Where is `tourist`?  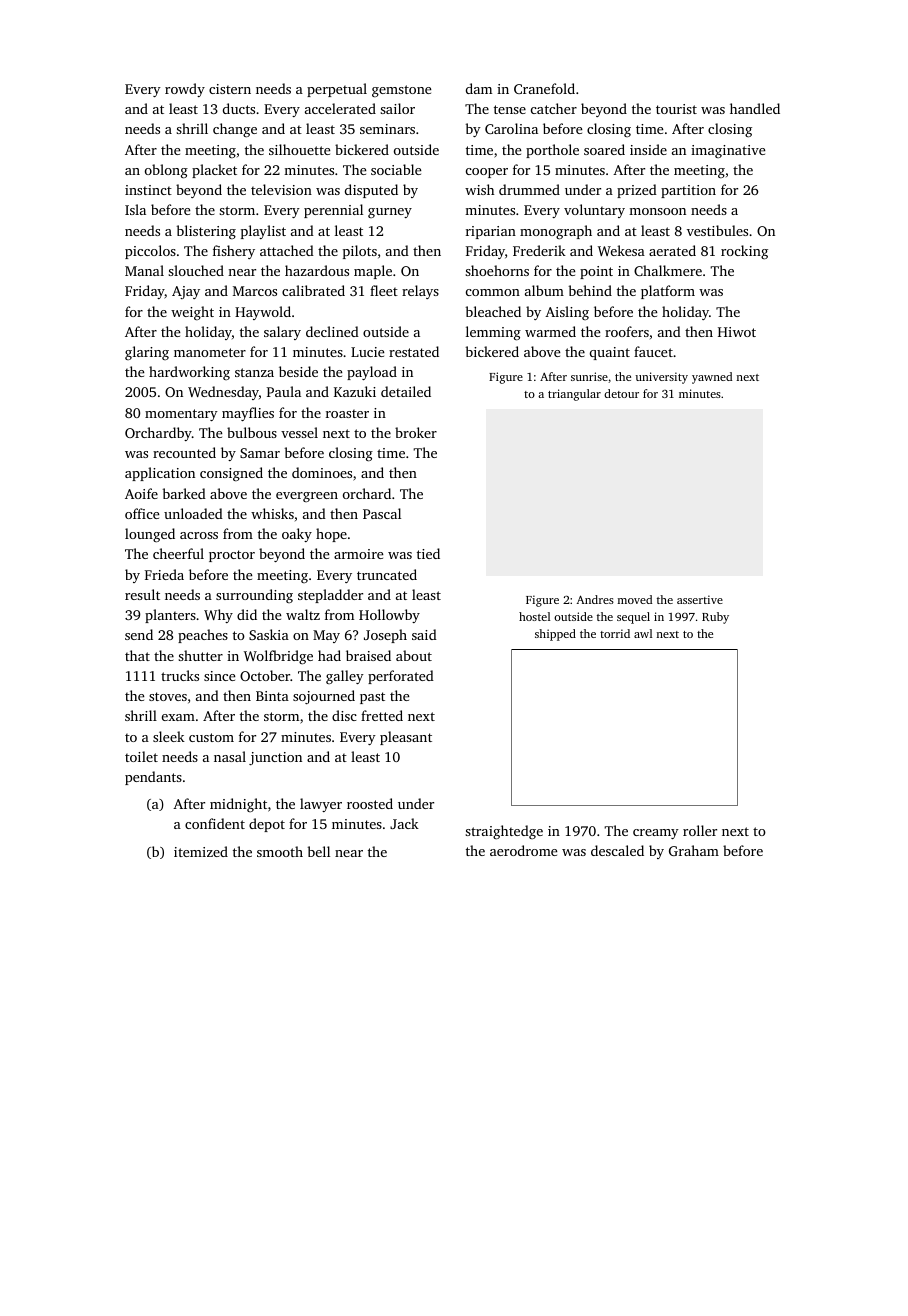
tourist is located at coordinates (676, 109).
